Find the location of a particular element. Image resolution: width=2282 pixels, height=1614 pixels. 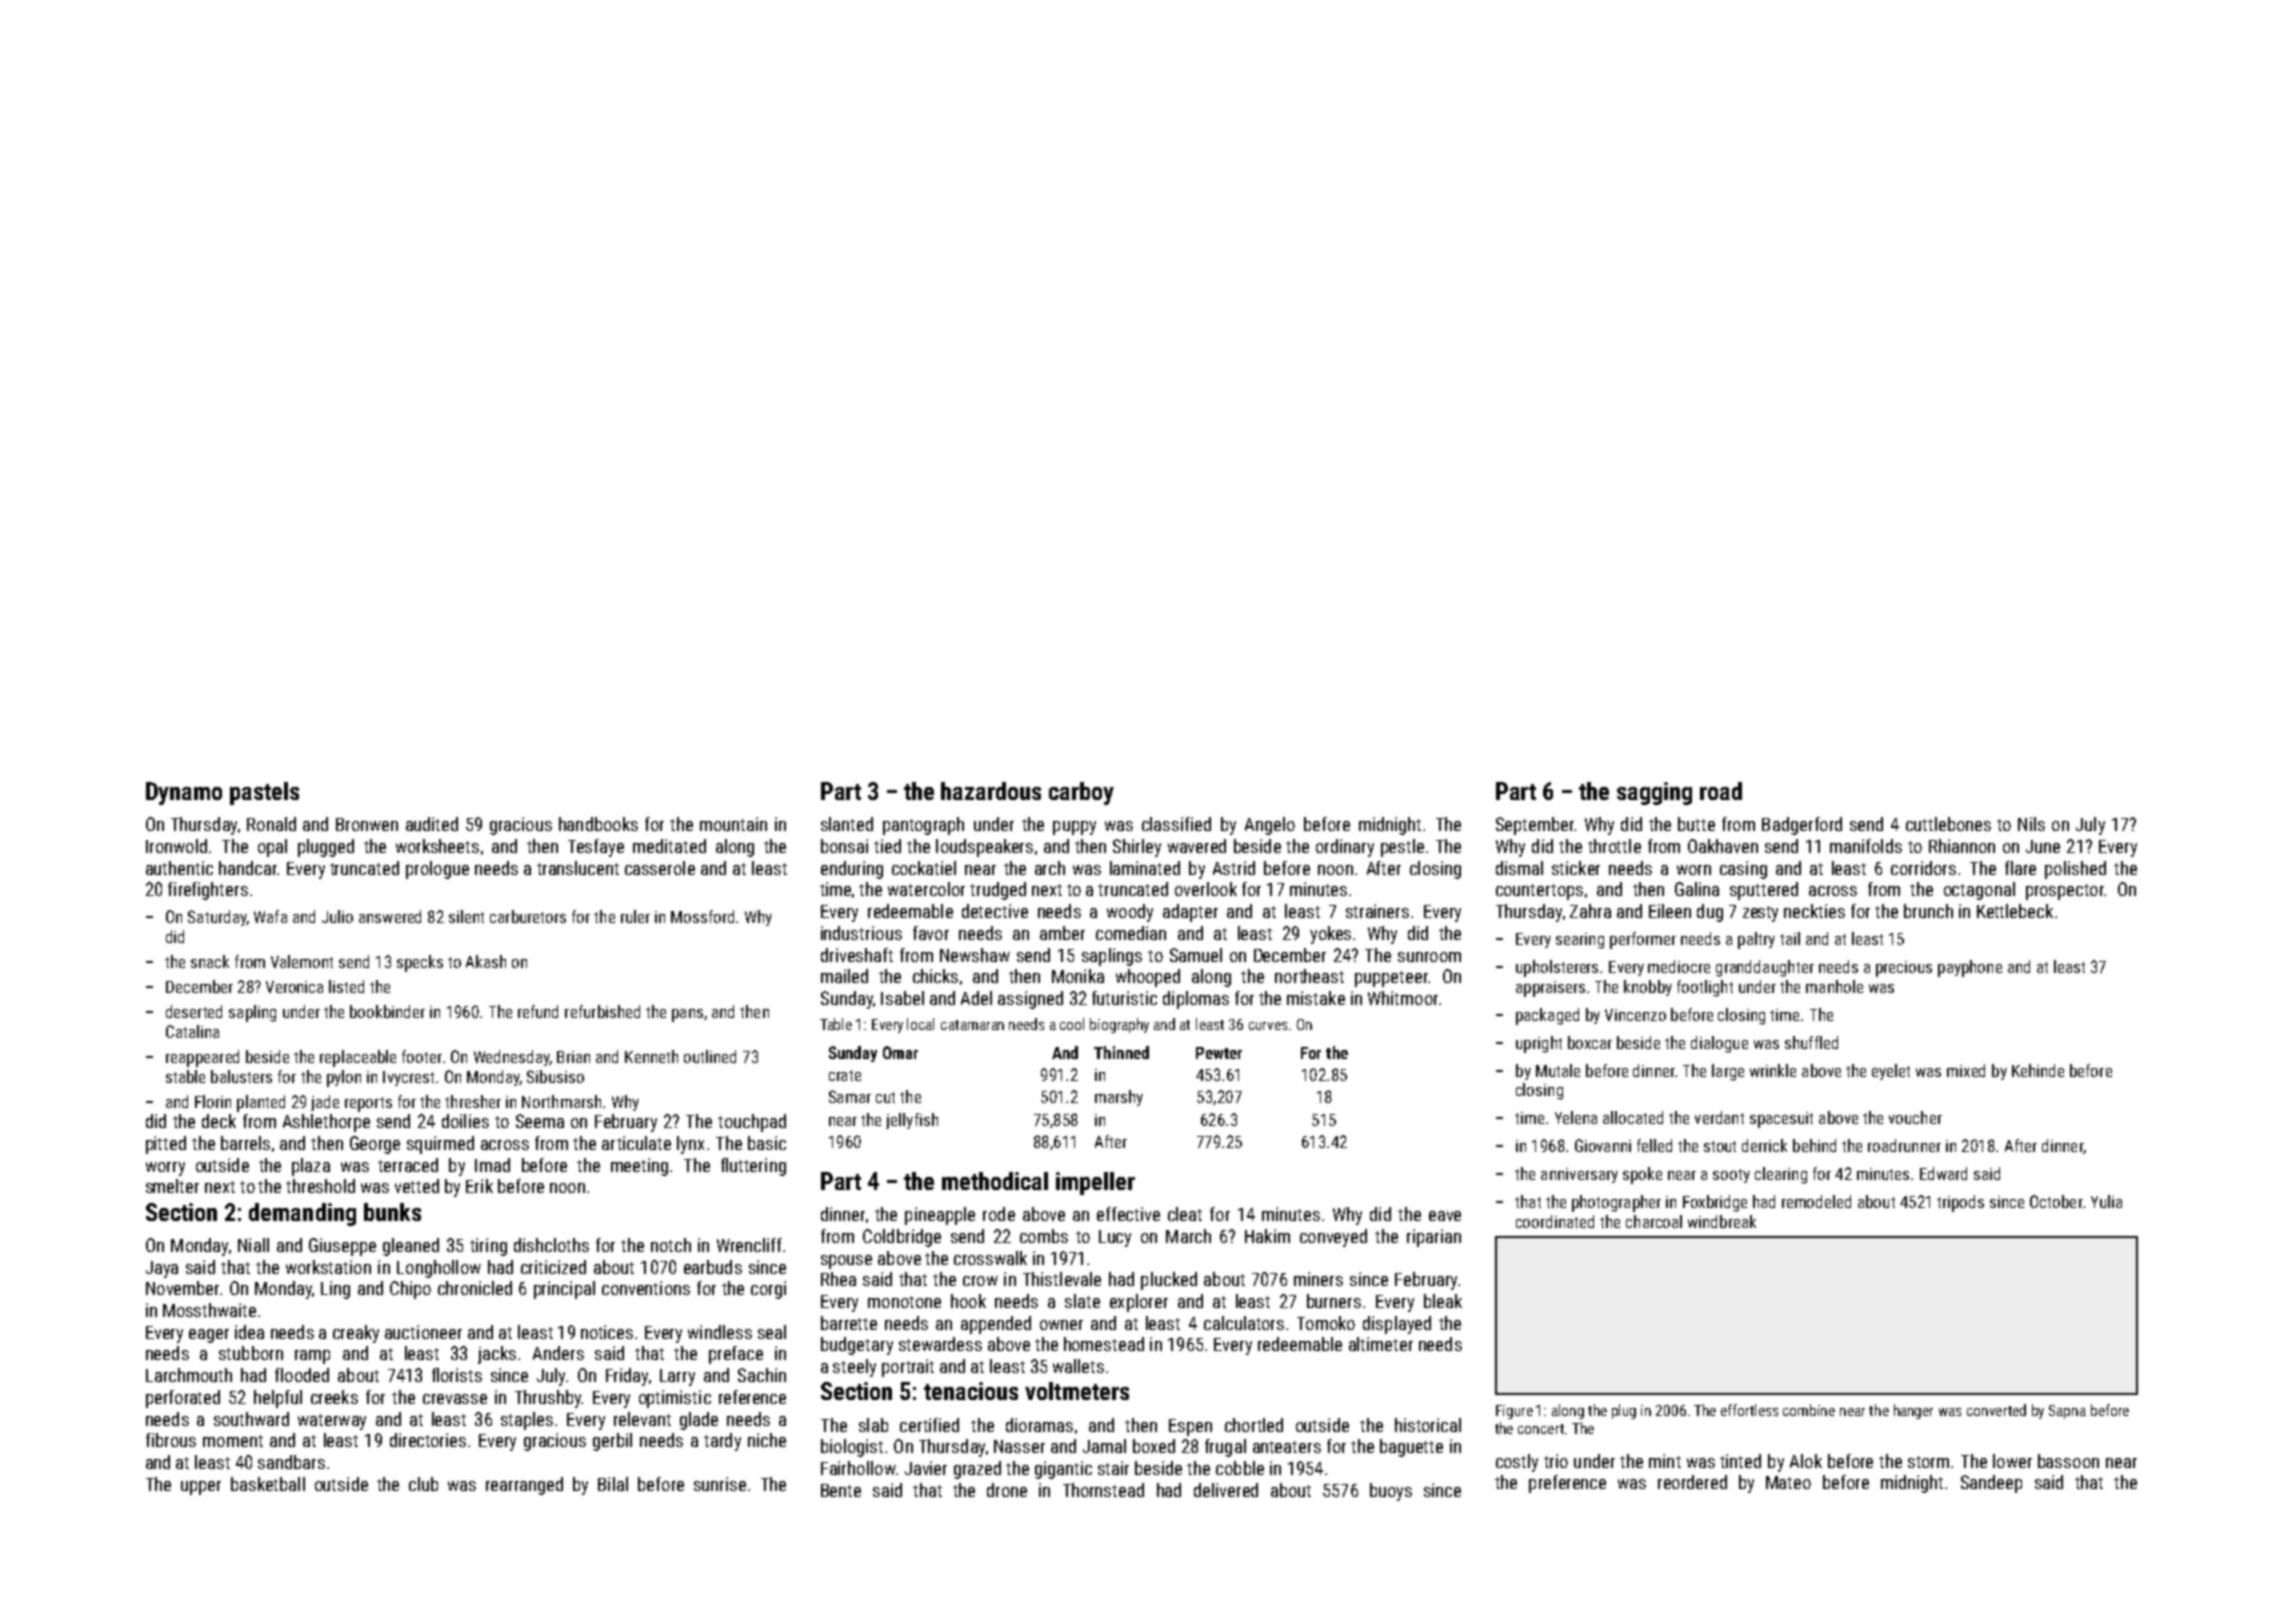

pastels is located at coordinates (264, 793).
